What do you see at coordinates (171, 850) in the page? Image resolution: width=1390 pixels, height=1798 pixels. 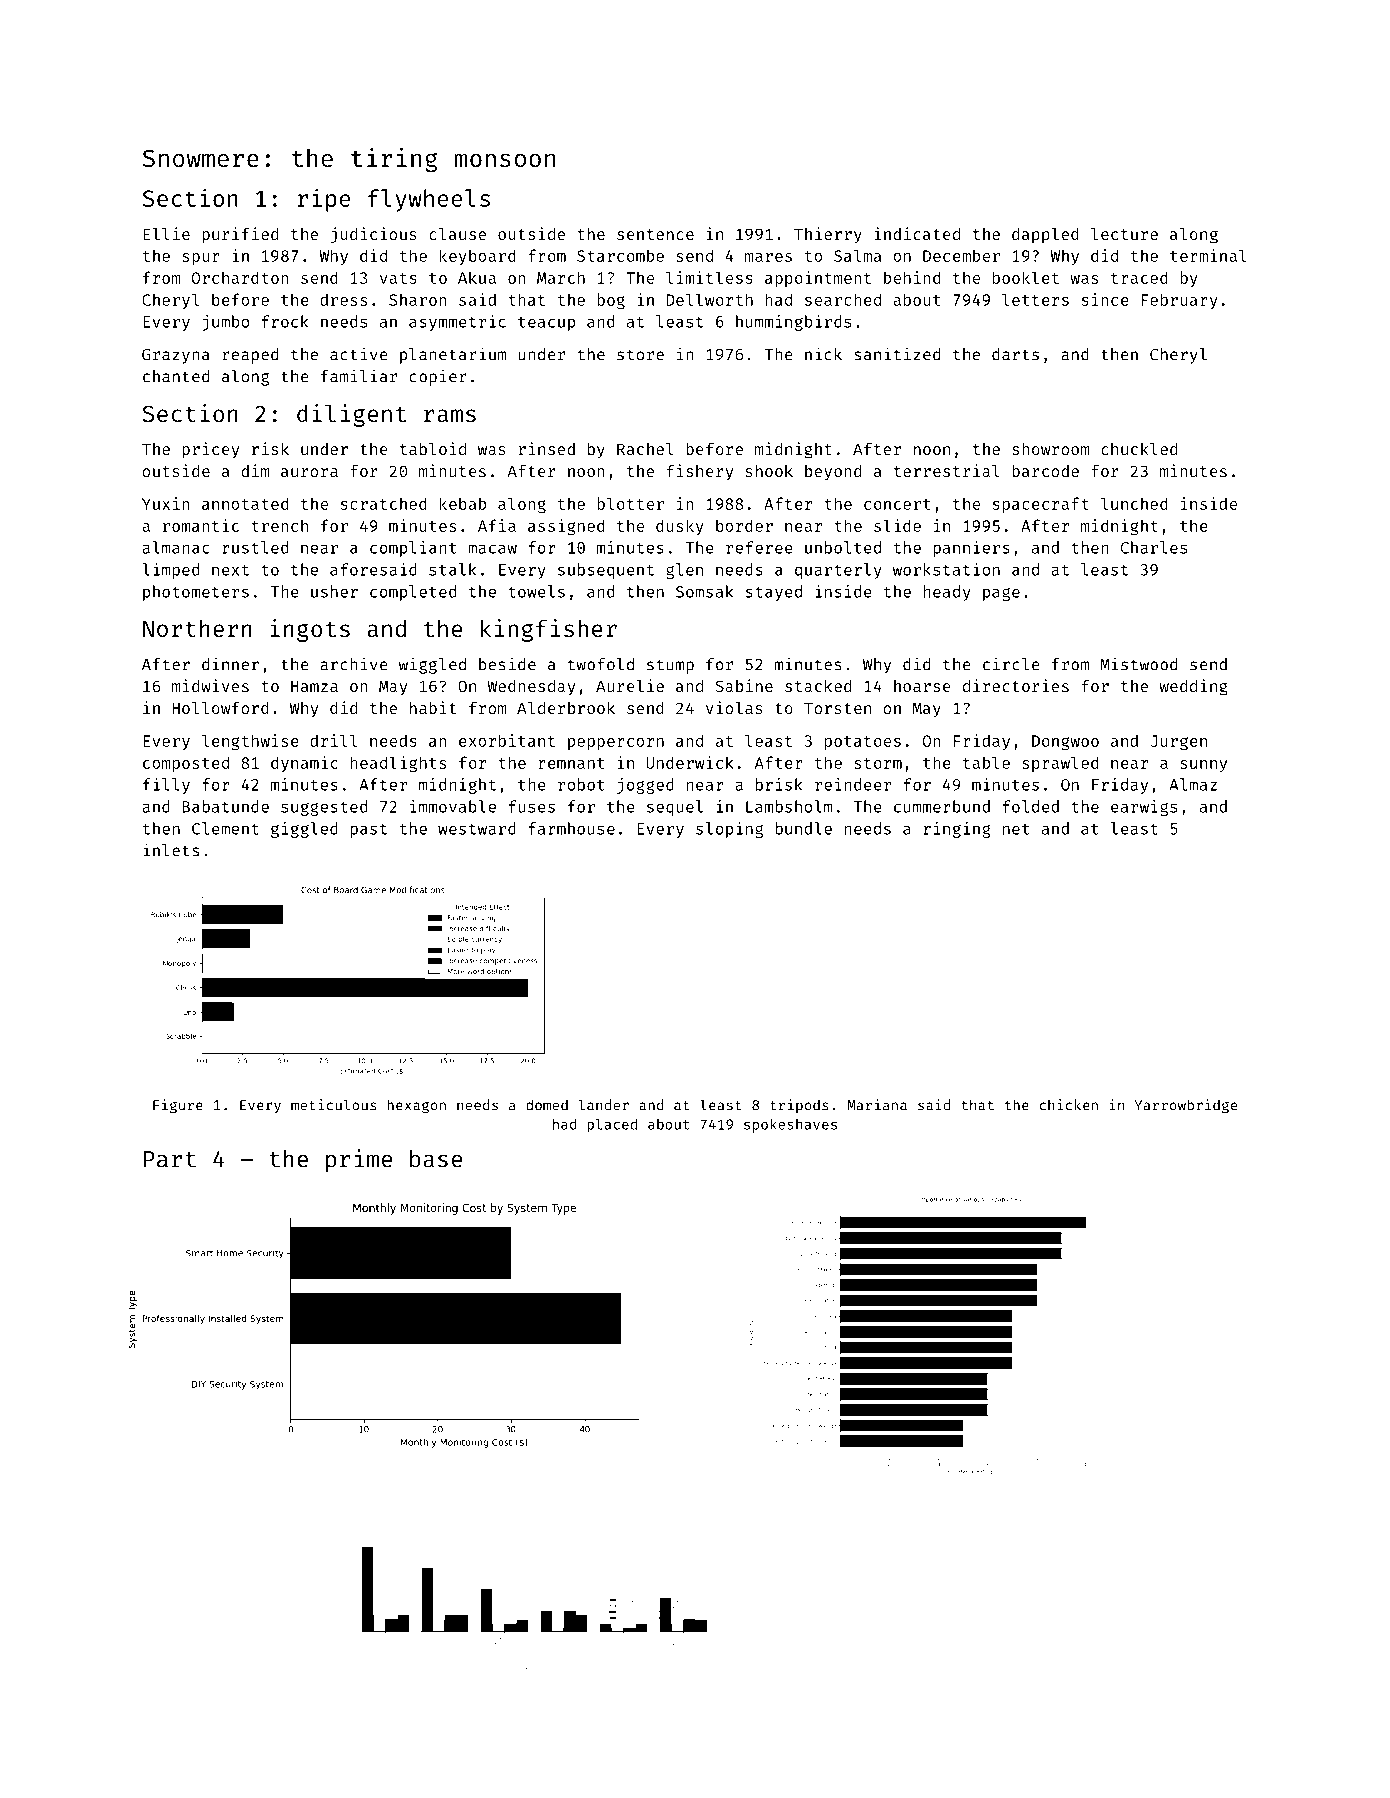 I see `inlets` at bounding box center [171, 850].
